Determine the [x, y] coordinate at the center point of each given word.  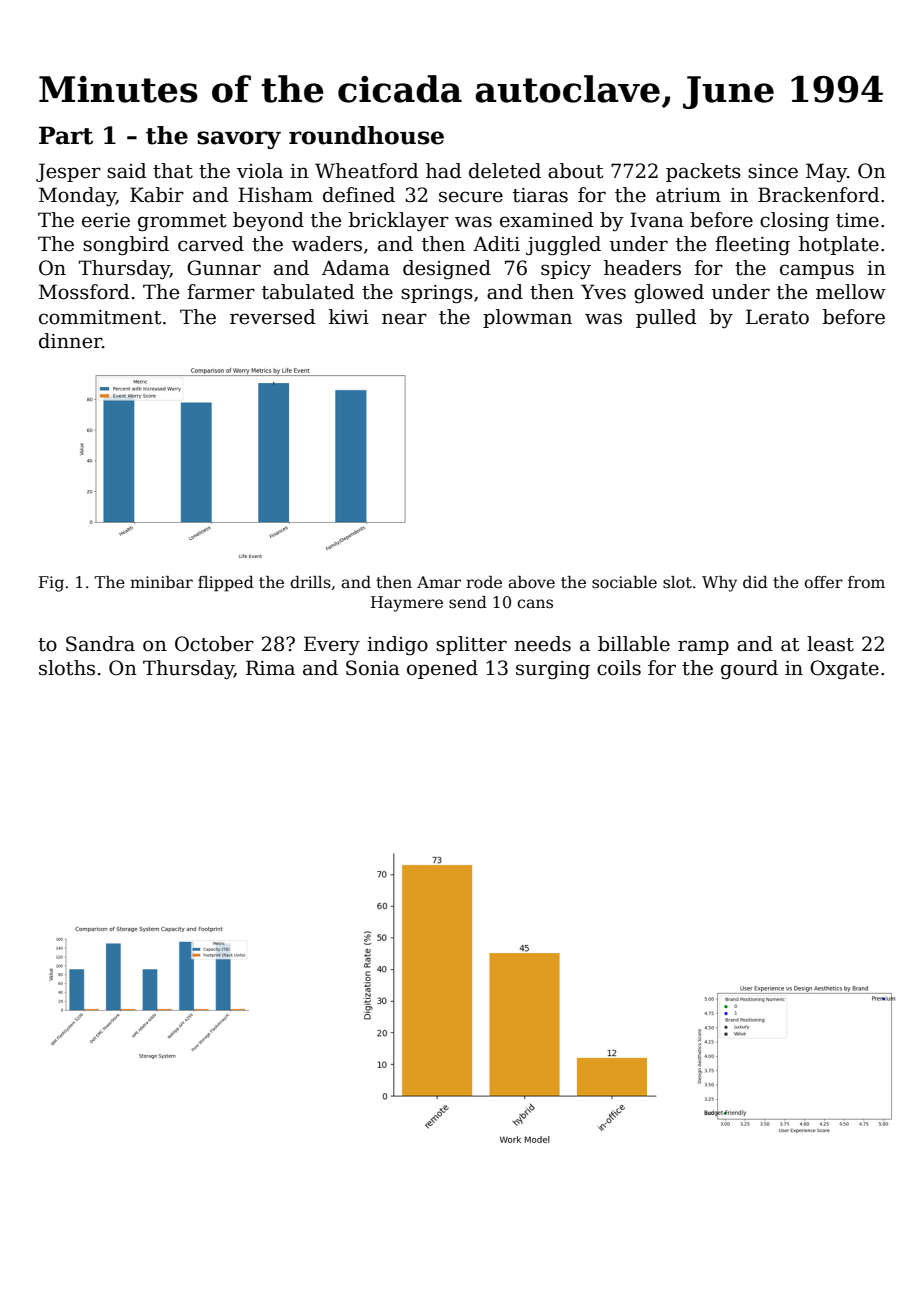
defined [359, 195]
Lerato [777, 317]
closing [794, 222]
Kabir [157, 195]
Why [719, 584]
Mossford [84, 292]
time [857, 220]
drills [310, 582]
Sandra [100, 644]
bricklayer [399, 221]
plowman [527, 318]
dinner [70, 341]
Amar [439, 582]
